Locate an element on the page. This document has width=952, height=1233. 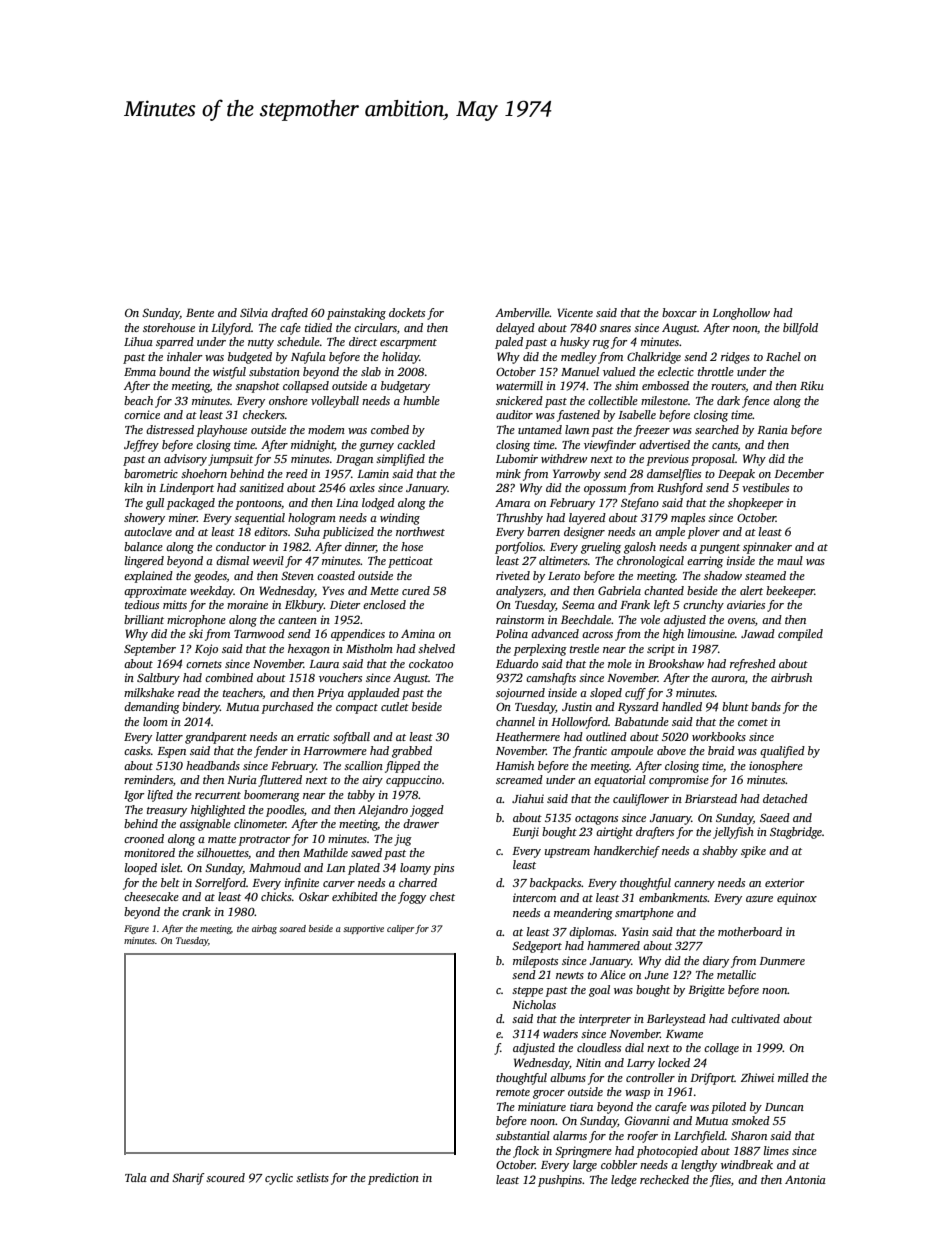
kiln is located at coordinates (133, 487).
